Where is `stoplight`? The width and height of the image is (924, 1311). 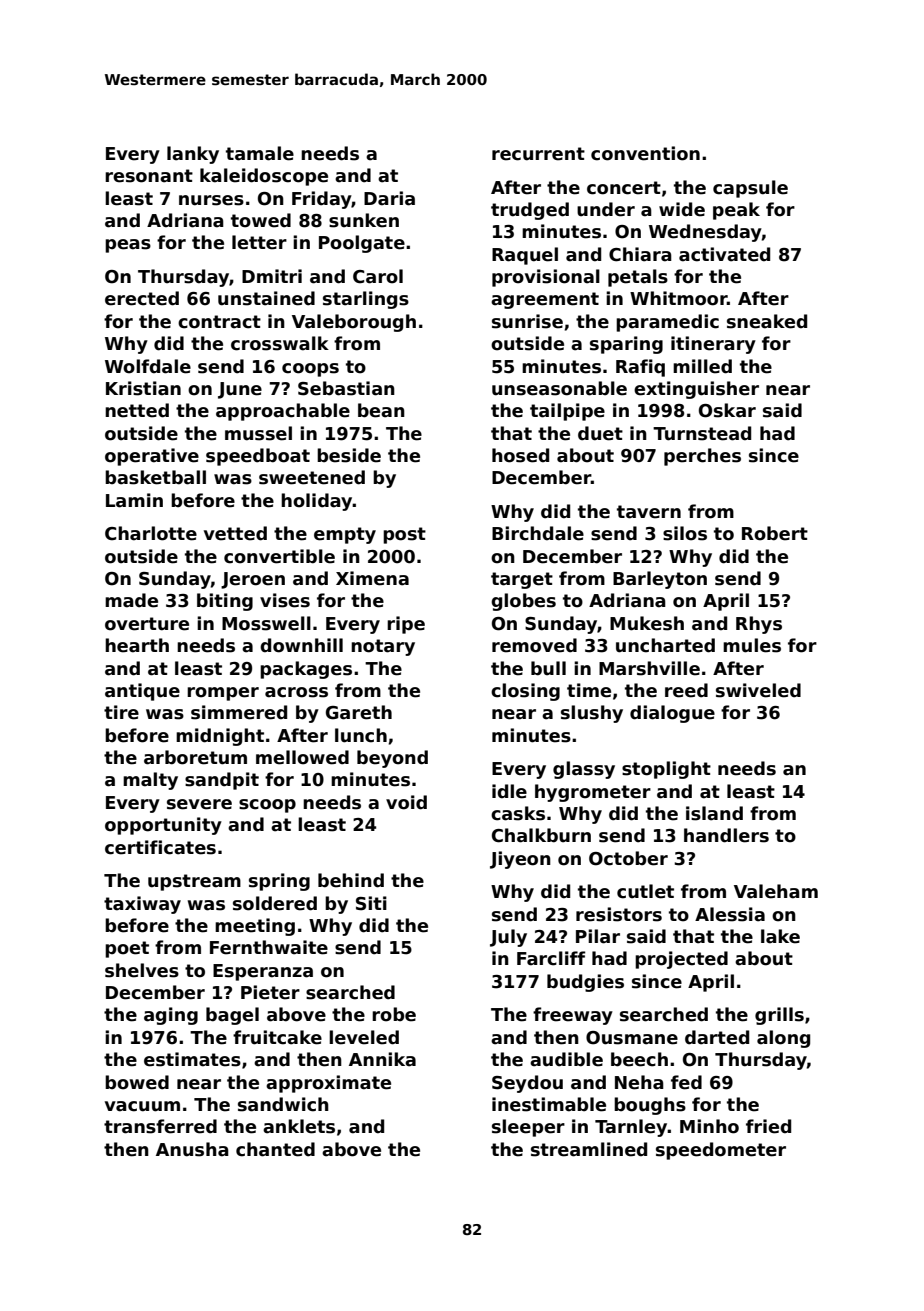 stoplight is located at coordinates (666, 770).
